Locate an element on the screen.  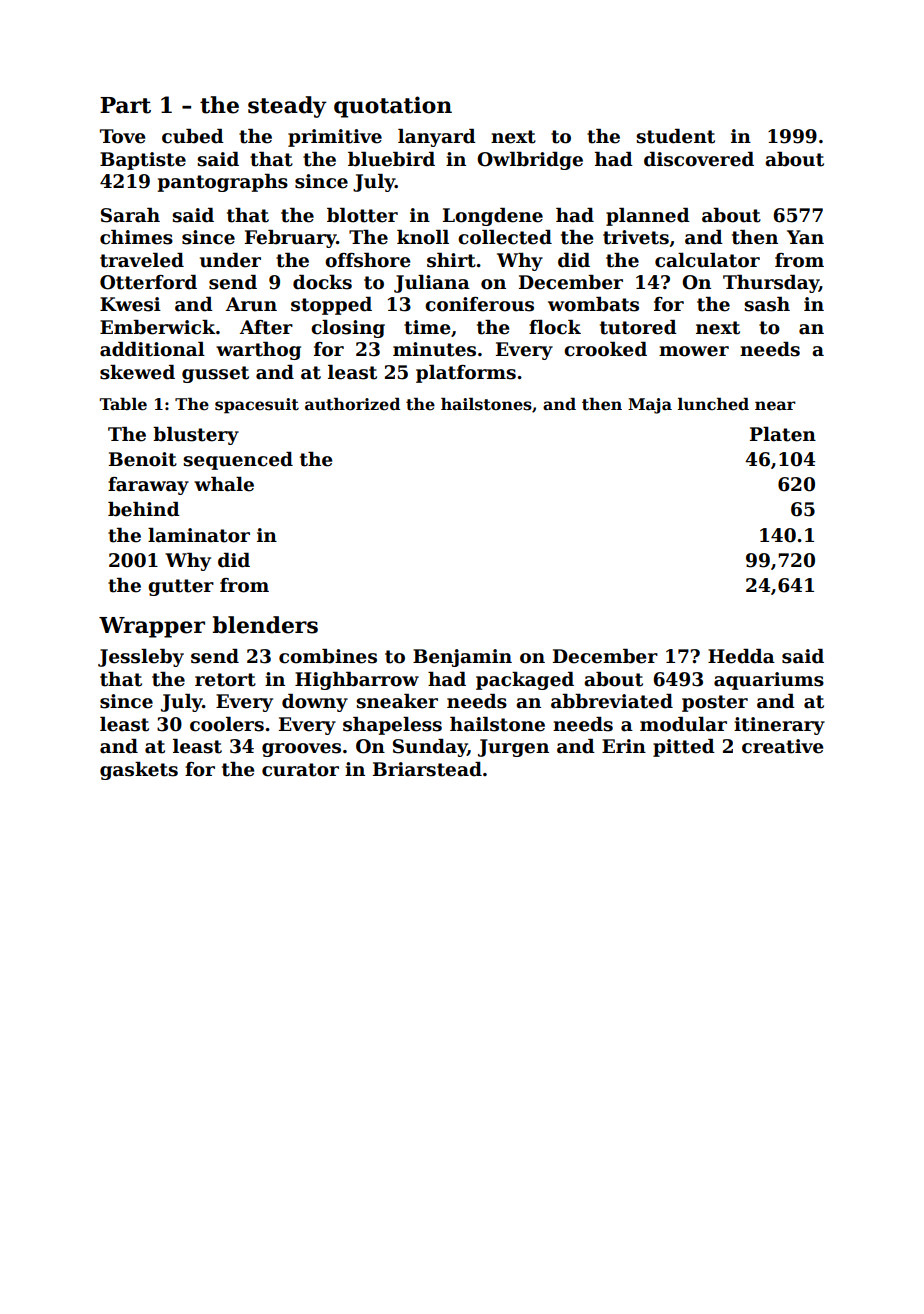
traveled is located at coordinates (142, 260).
